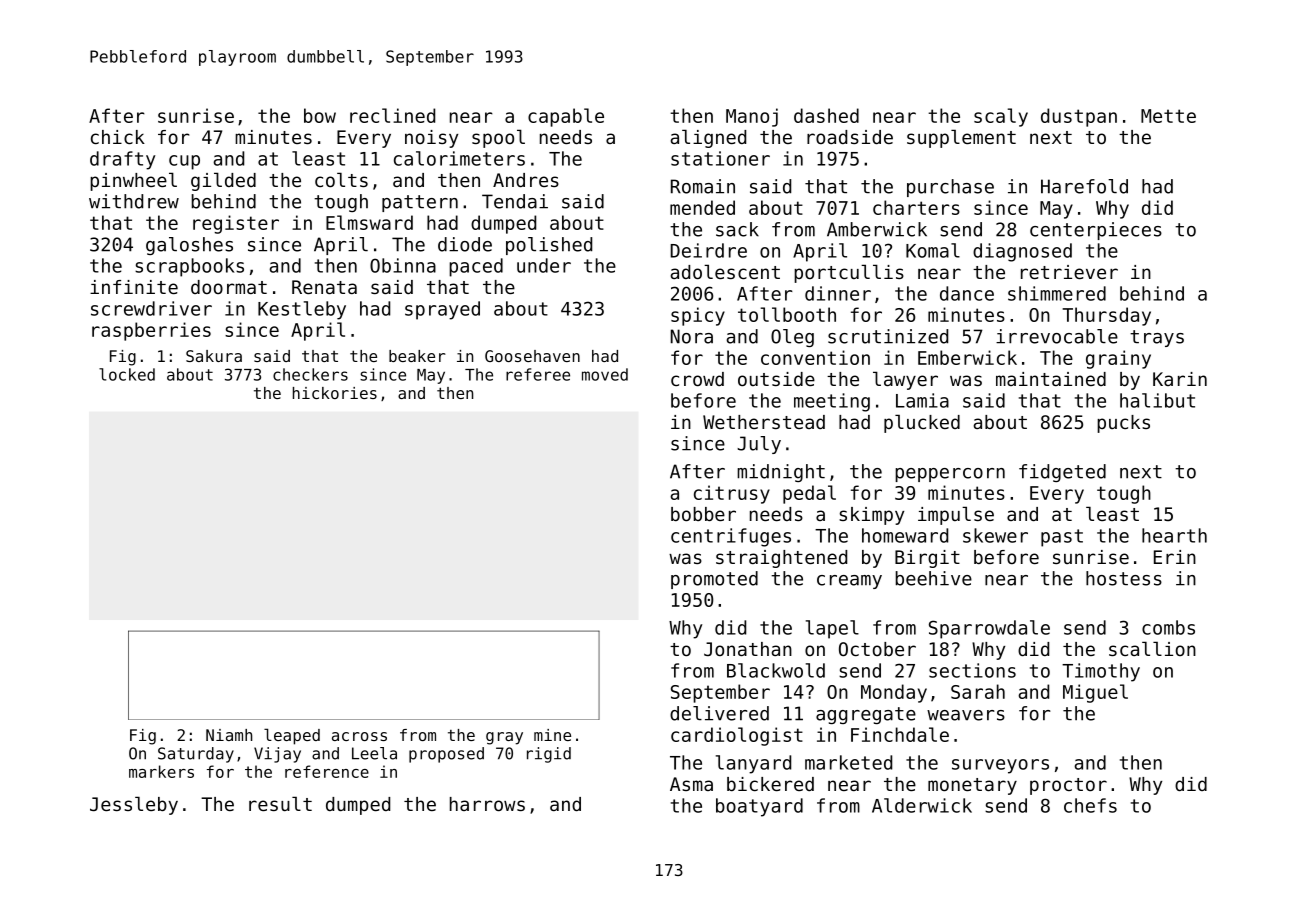 This screenshot has width=1308, height=924. What do you see at coordinates (1106, 316) in the screenshot?
I see `Thursday` at bounding box center [1106, 316].
